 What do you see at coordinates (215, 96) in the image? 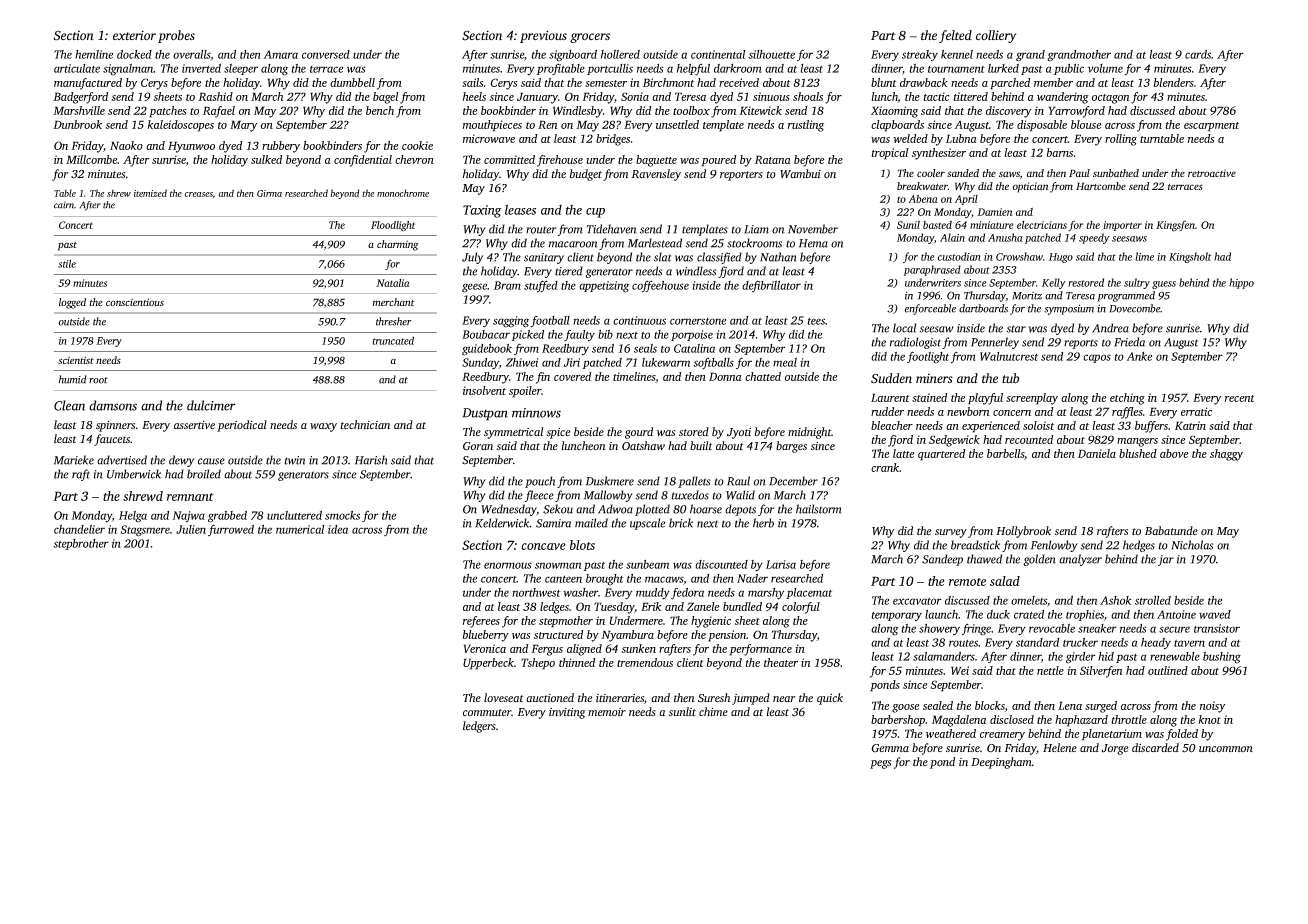
I see `Rashid` at bounding box center [215, 96].
